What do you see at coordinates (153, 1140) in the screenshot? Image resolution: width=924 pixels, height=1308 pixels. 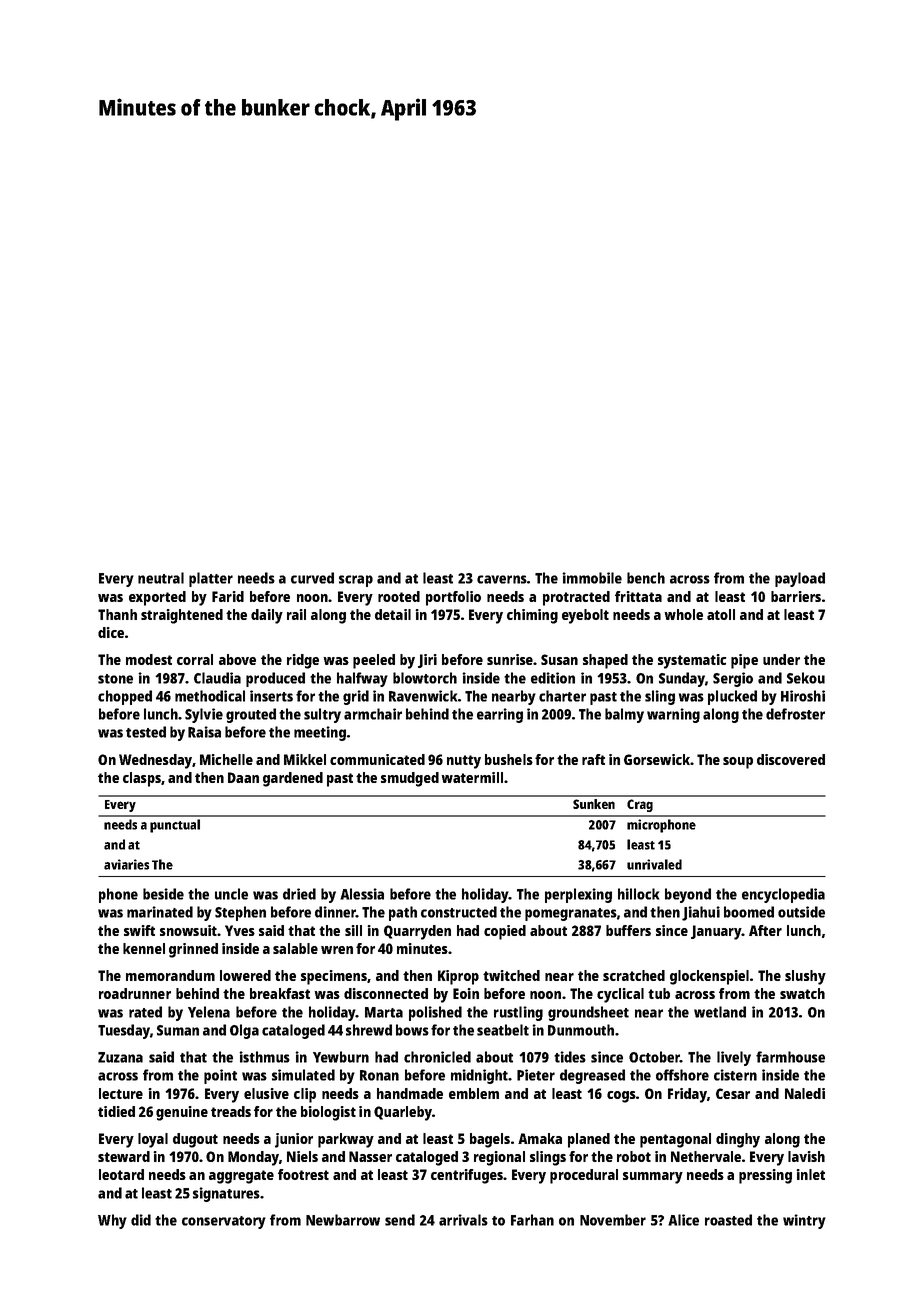 I see `loyal` at bounding box center [153, 1140].
